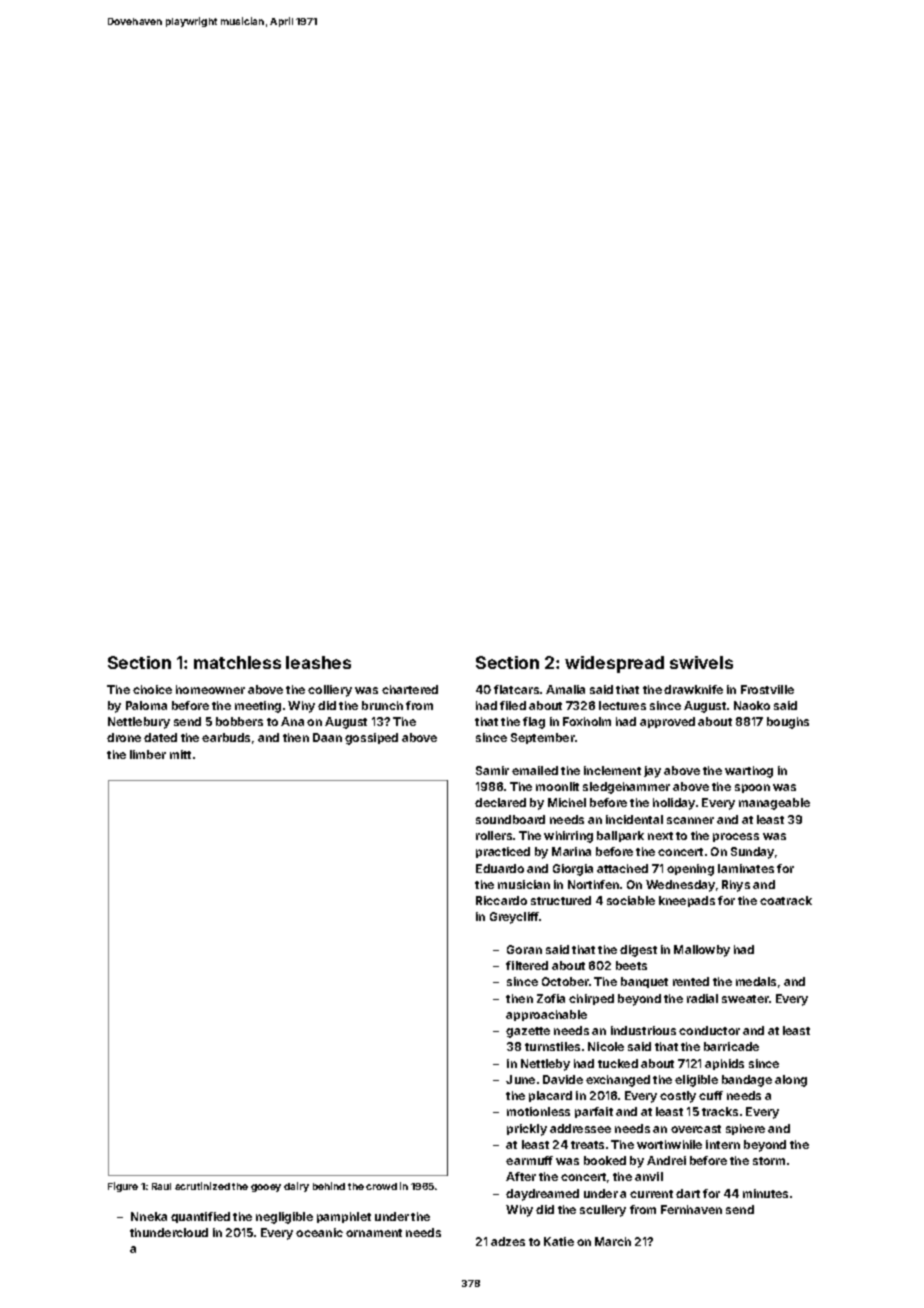  What do you see at coordinates (381, 1186) in the screenshot?
I see `crowd` at bounding box center [381, 1186].
